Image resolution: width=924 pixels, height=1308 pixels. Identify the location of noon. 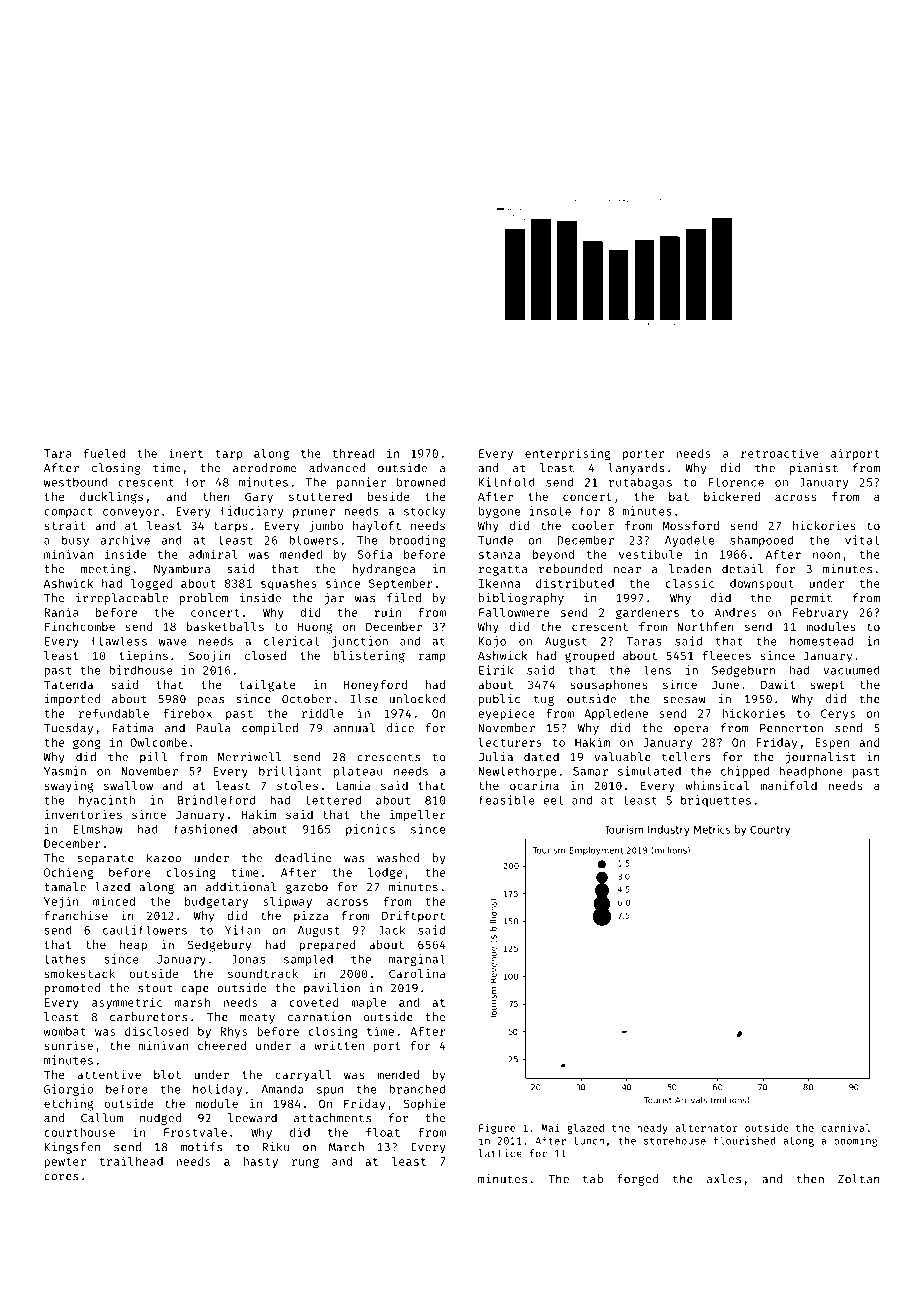
(826, 555).
